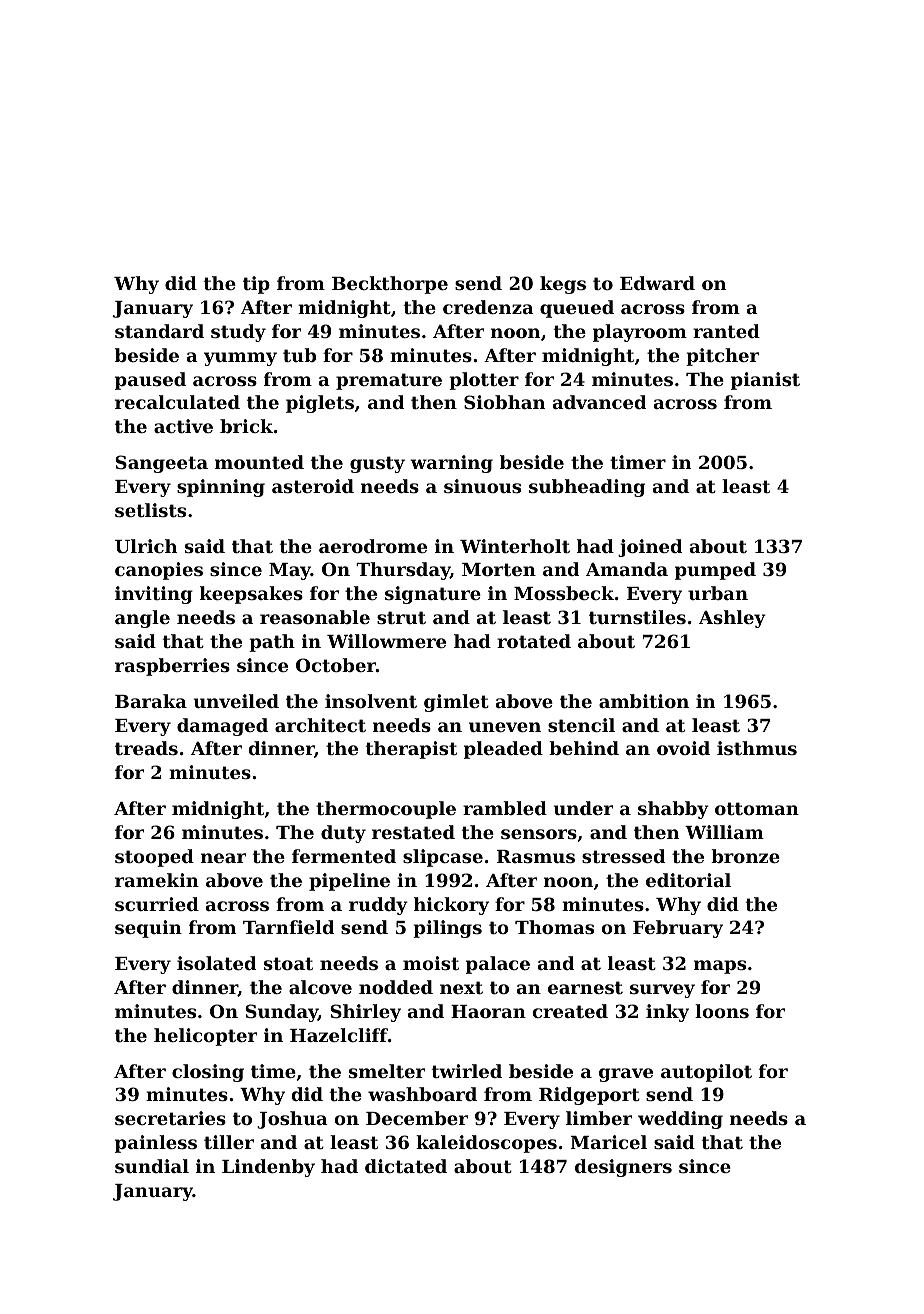 The image size is (924, 1314). I want to click on pianist, so click(765, 381).
